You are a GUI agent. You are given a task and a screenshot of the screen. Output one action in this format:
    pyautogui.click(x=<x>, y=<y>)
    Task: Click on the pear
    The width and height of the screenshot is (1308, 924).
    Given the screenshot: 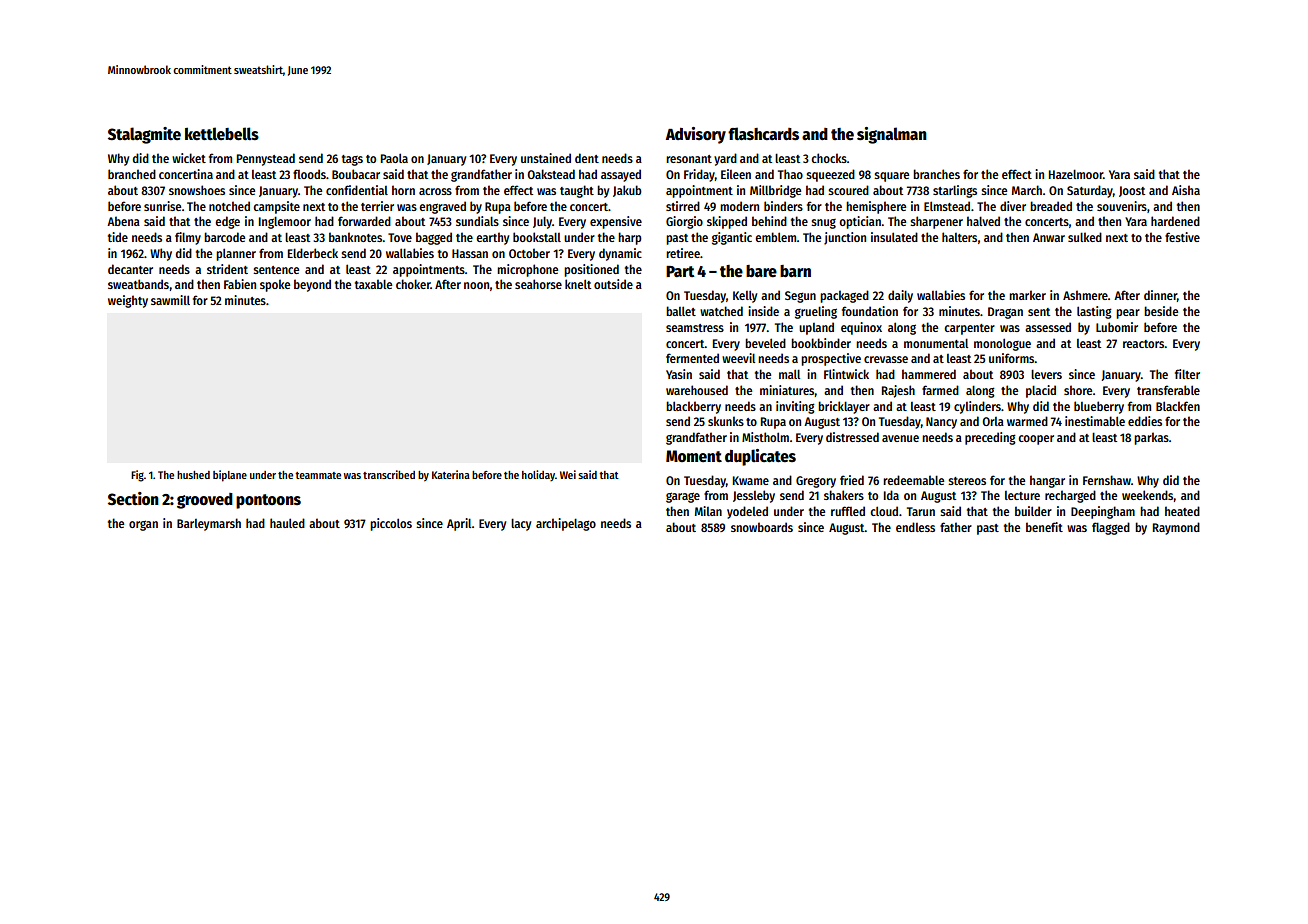 What is the action you would take?
    pyautogui.click(x=1128, y=314)
